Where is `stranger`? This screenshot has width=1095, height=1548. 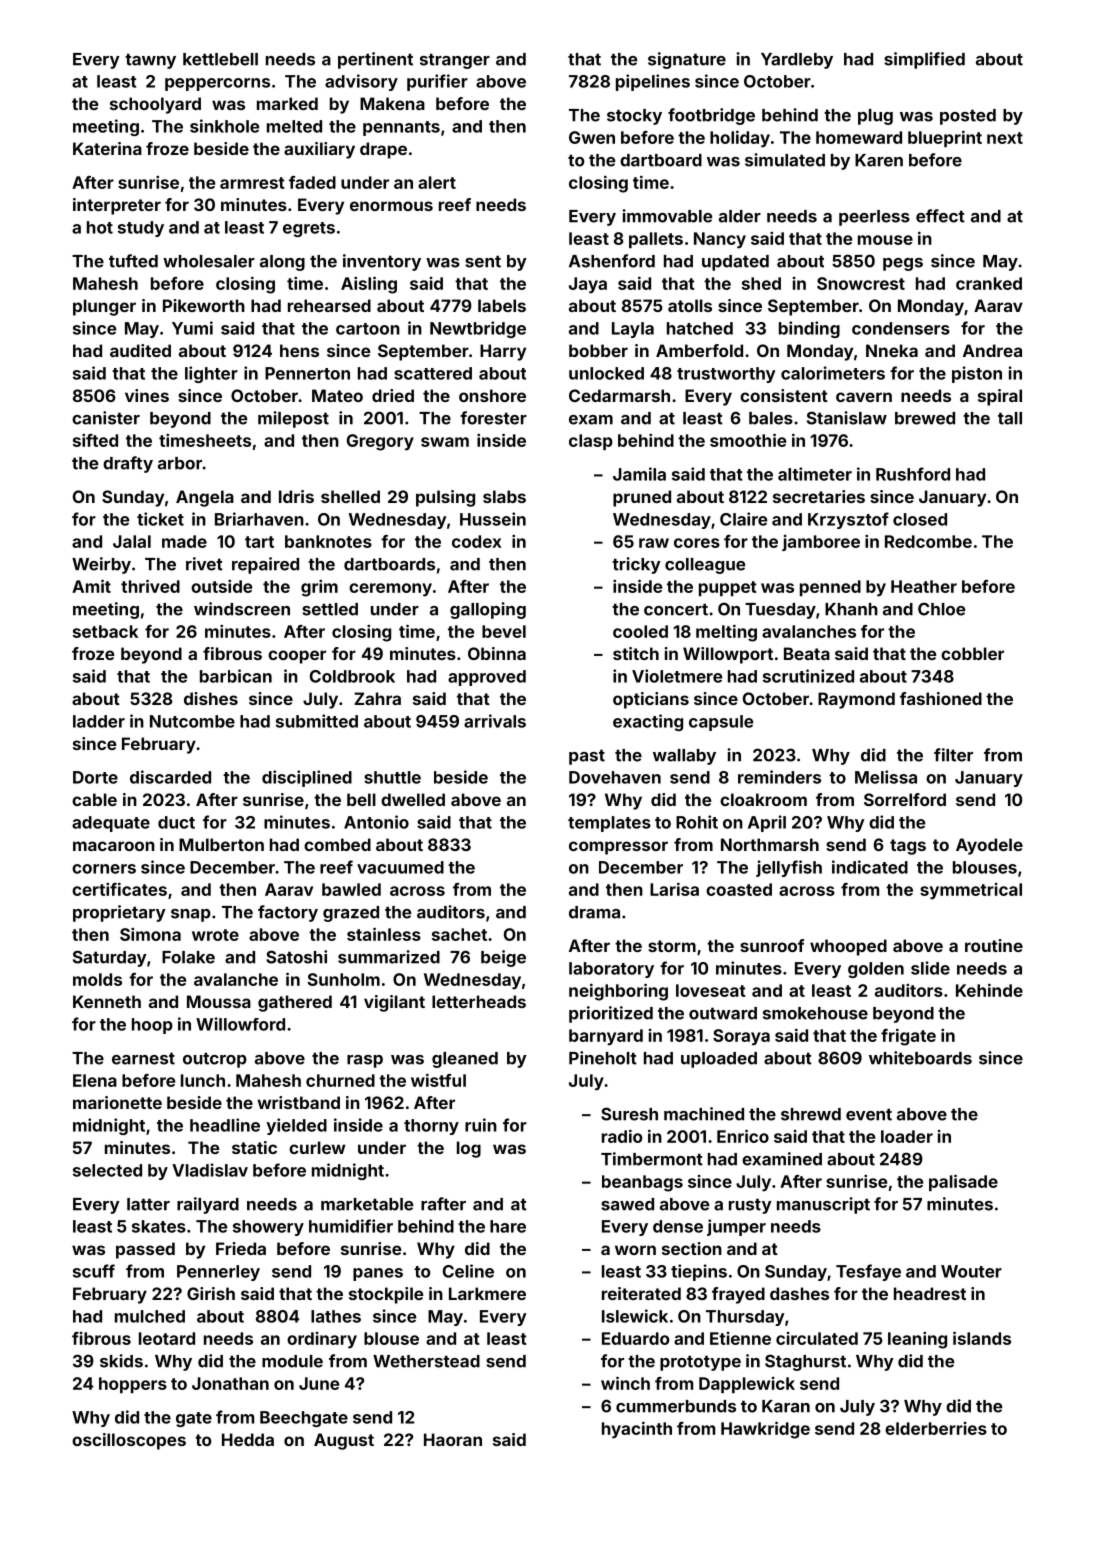 stranger is located at coordinates (455, 61).
